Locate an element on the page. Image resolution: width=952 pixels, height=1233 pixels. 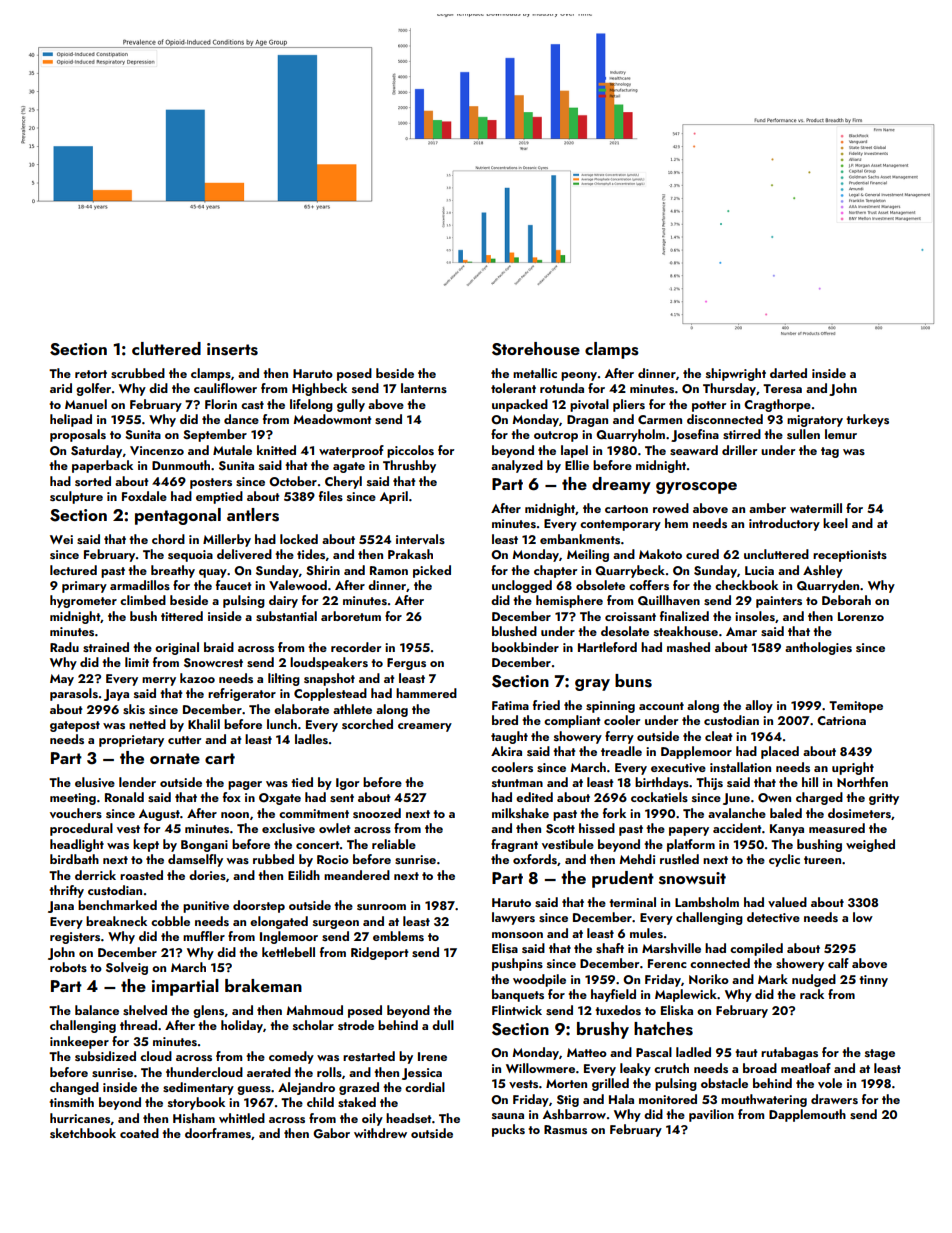
parasols is located at coordinates (74, 694).
